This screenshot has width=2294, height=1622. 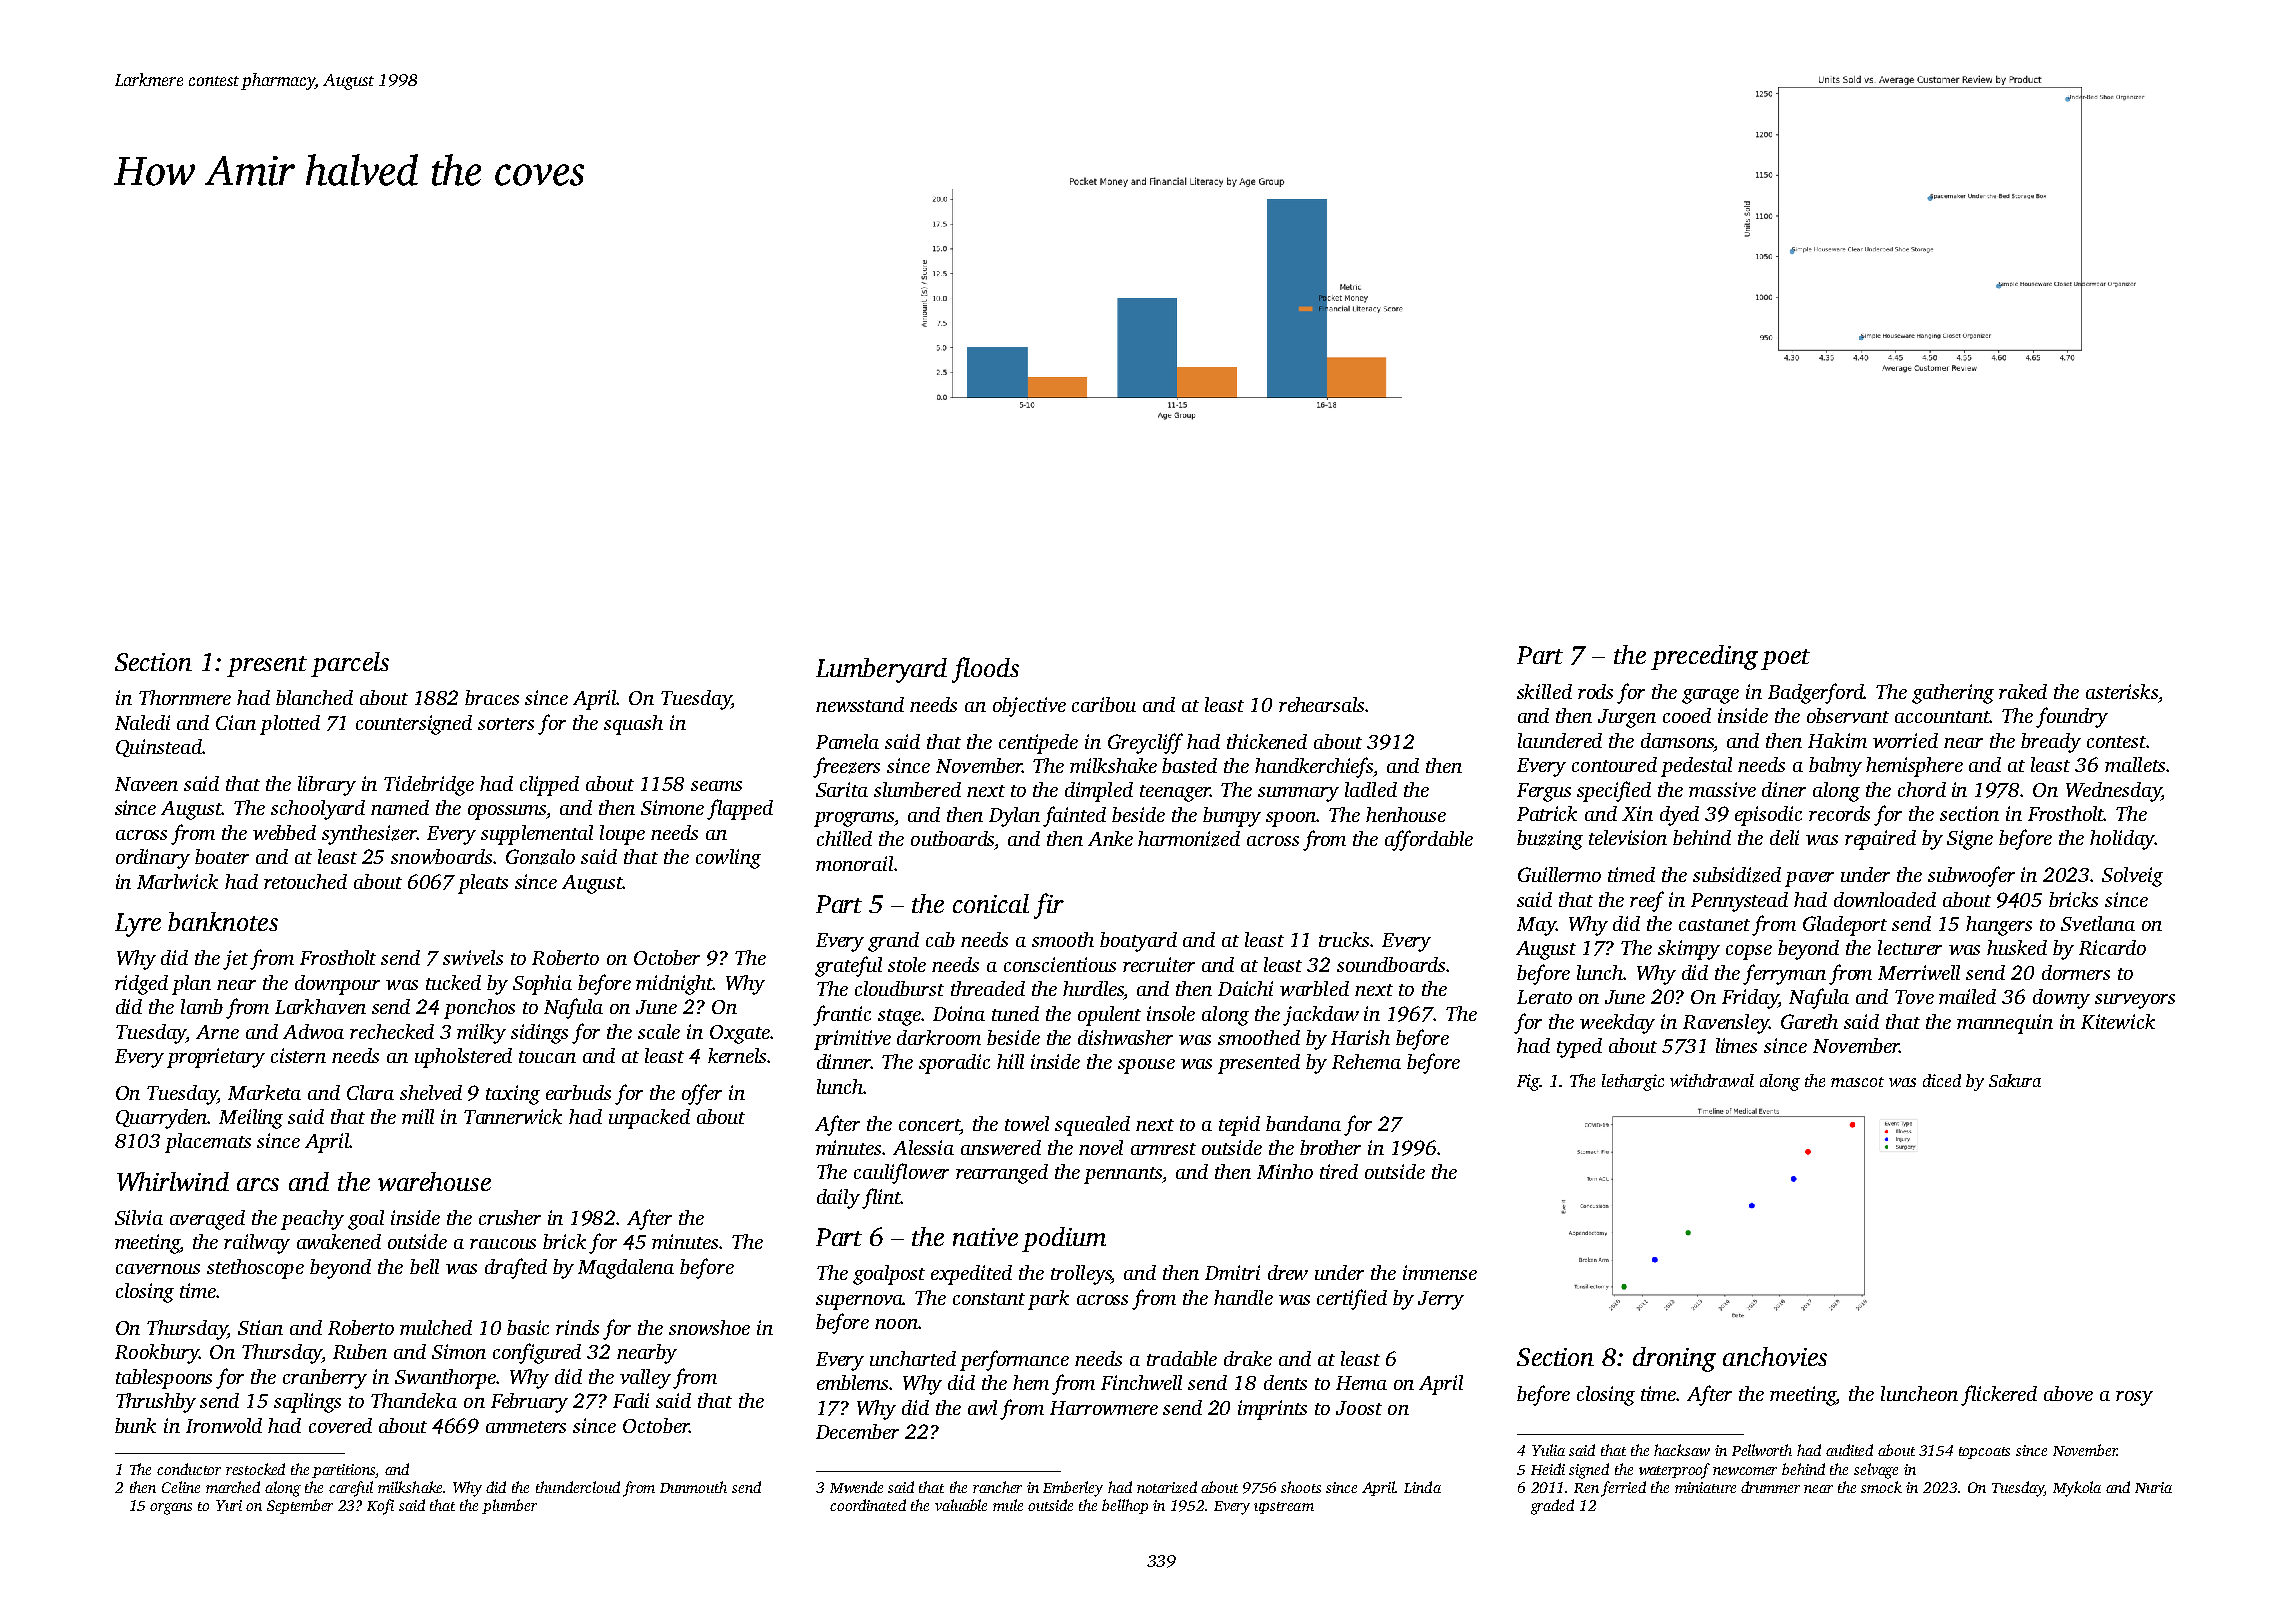 I want to click on asterisks, so click(x=2122, y=691).
